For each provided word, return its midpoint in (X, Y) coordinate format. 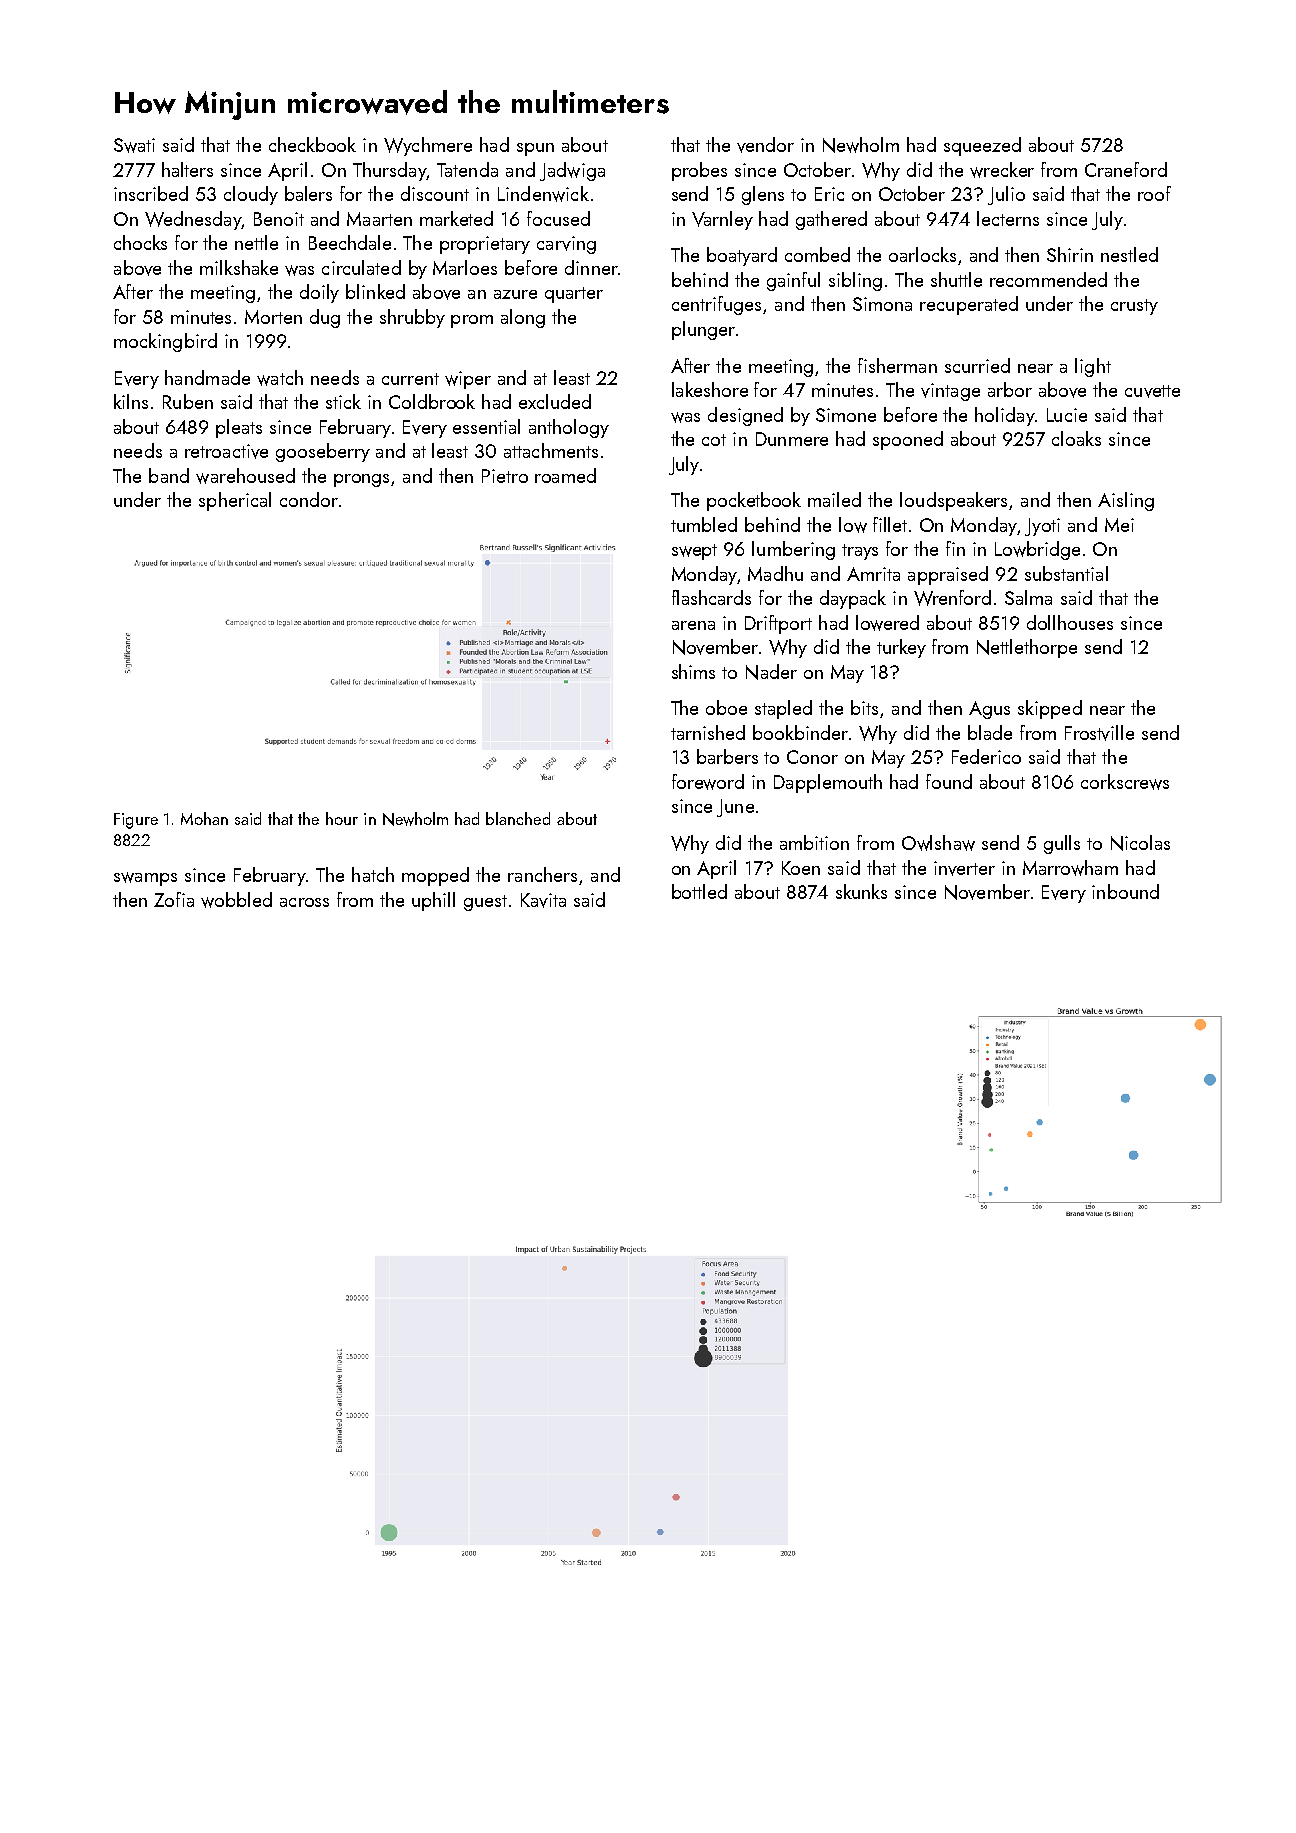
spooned (908, 440)
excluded (555, 401)
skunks (861, 891)
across (304, 902)
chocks (140, 242)
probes (699, 171)
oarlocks (922, 254)
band (169, 475)
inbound (1125, 891)
